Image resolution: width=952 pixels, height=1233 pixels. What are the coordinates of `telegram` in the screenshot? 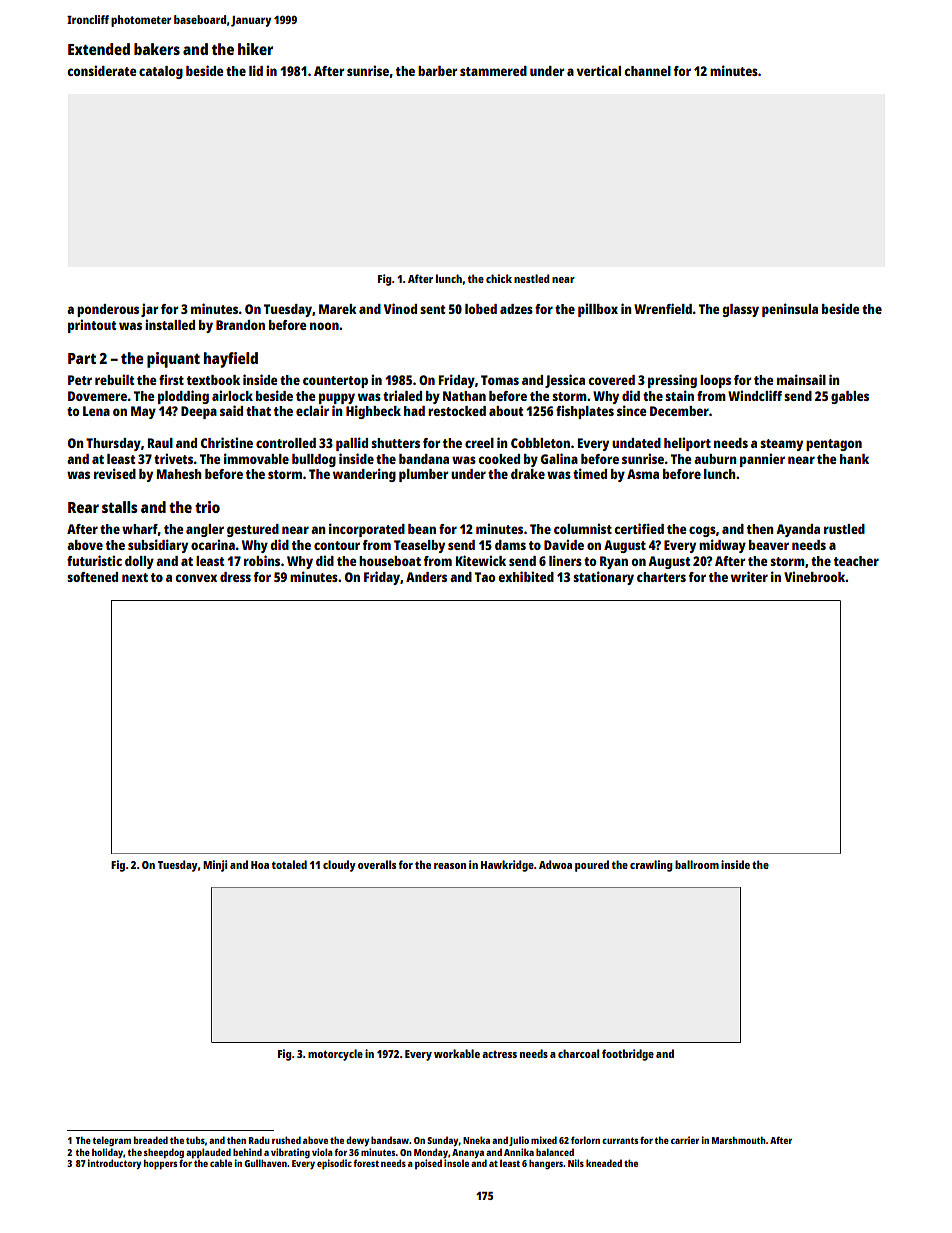 It's located at (112, 1141).
